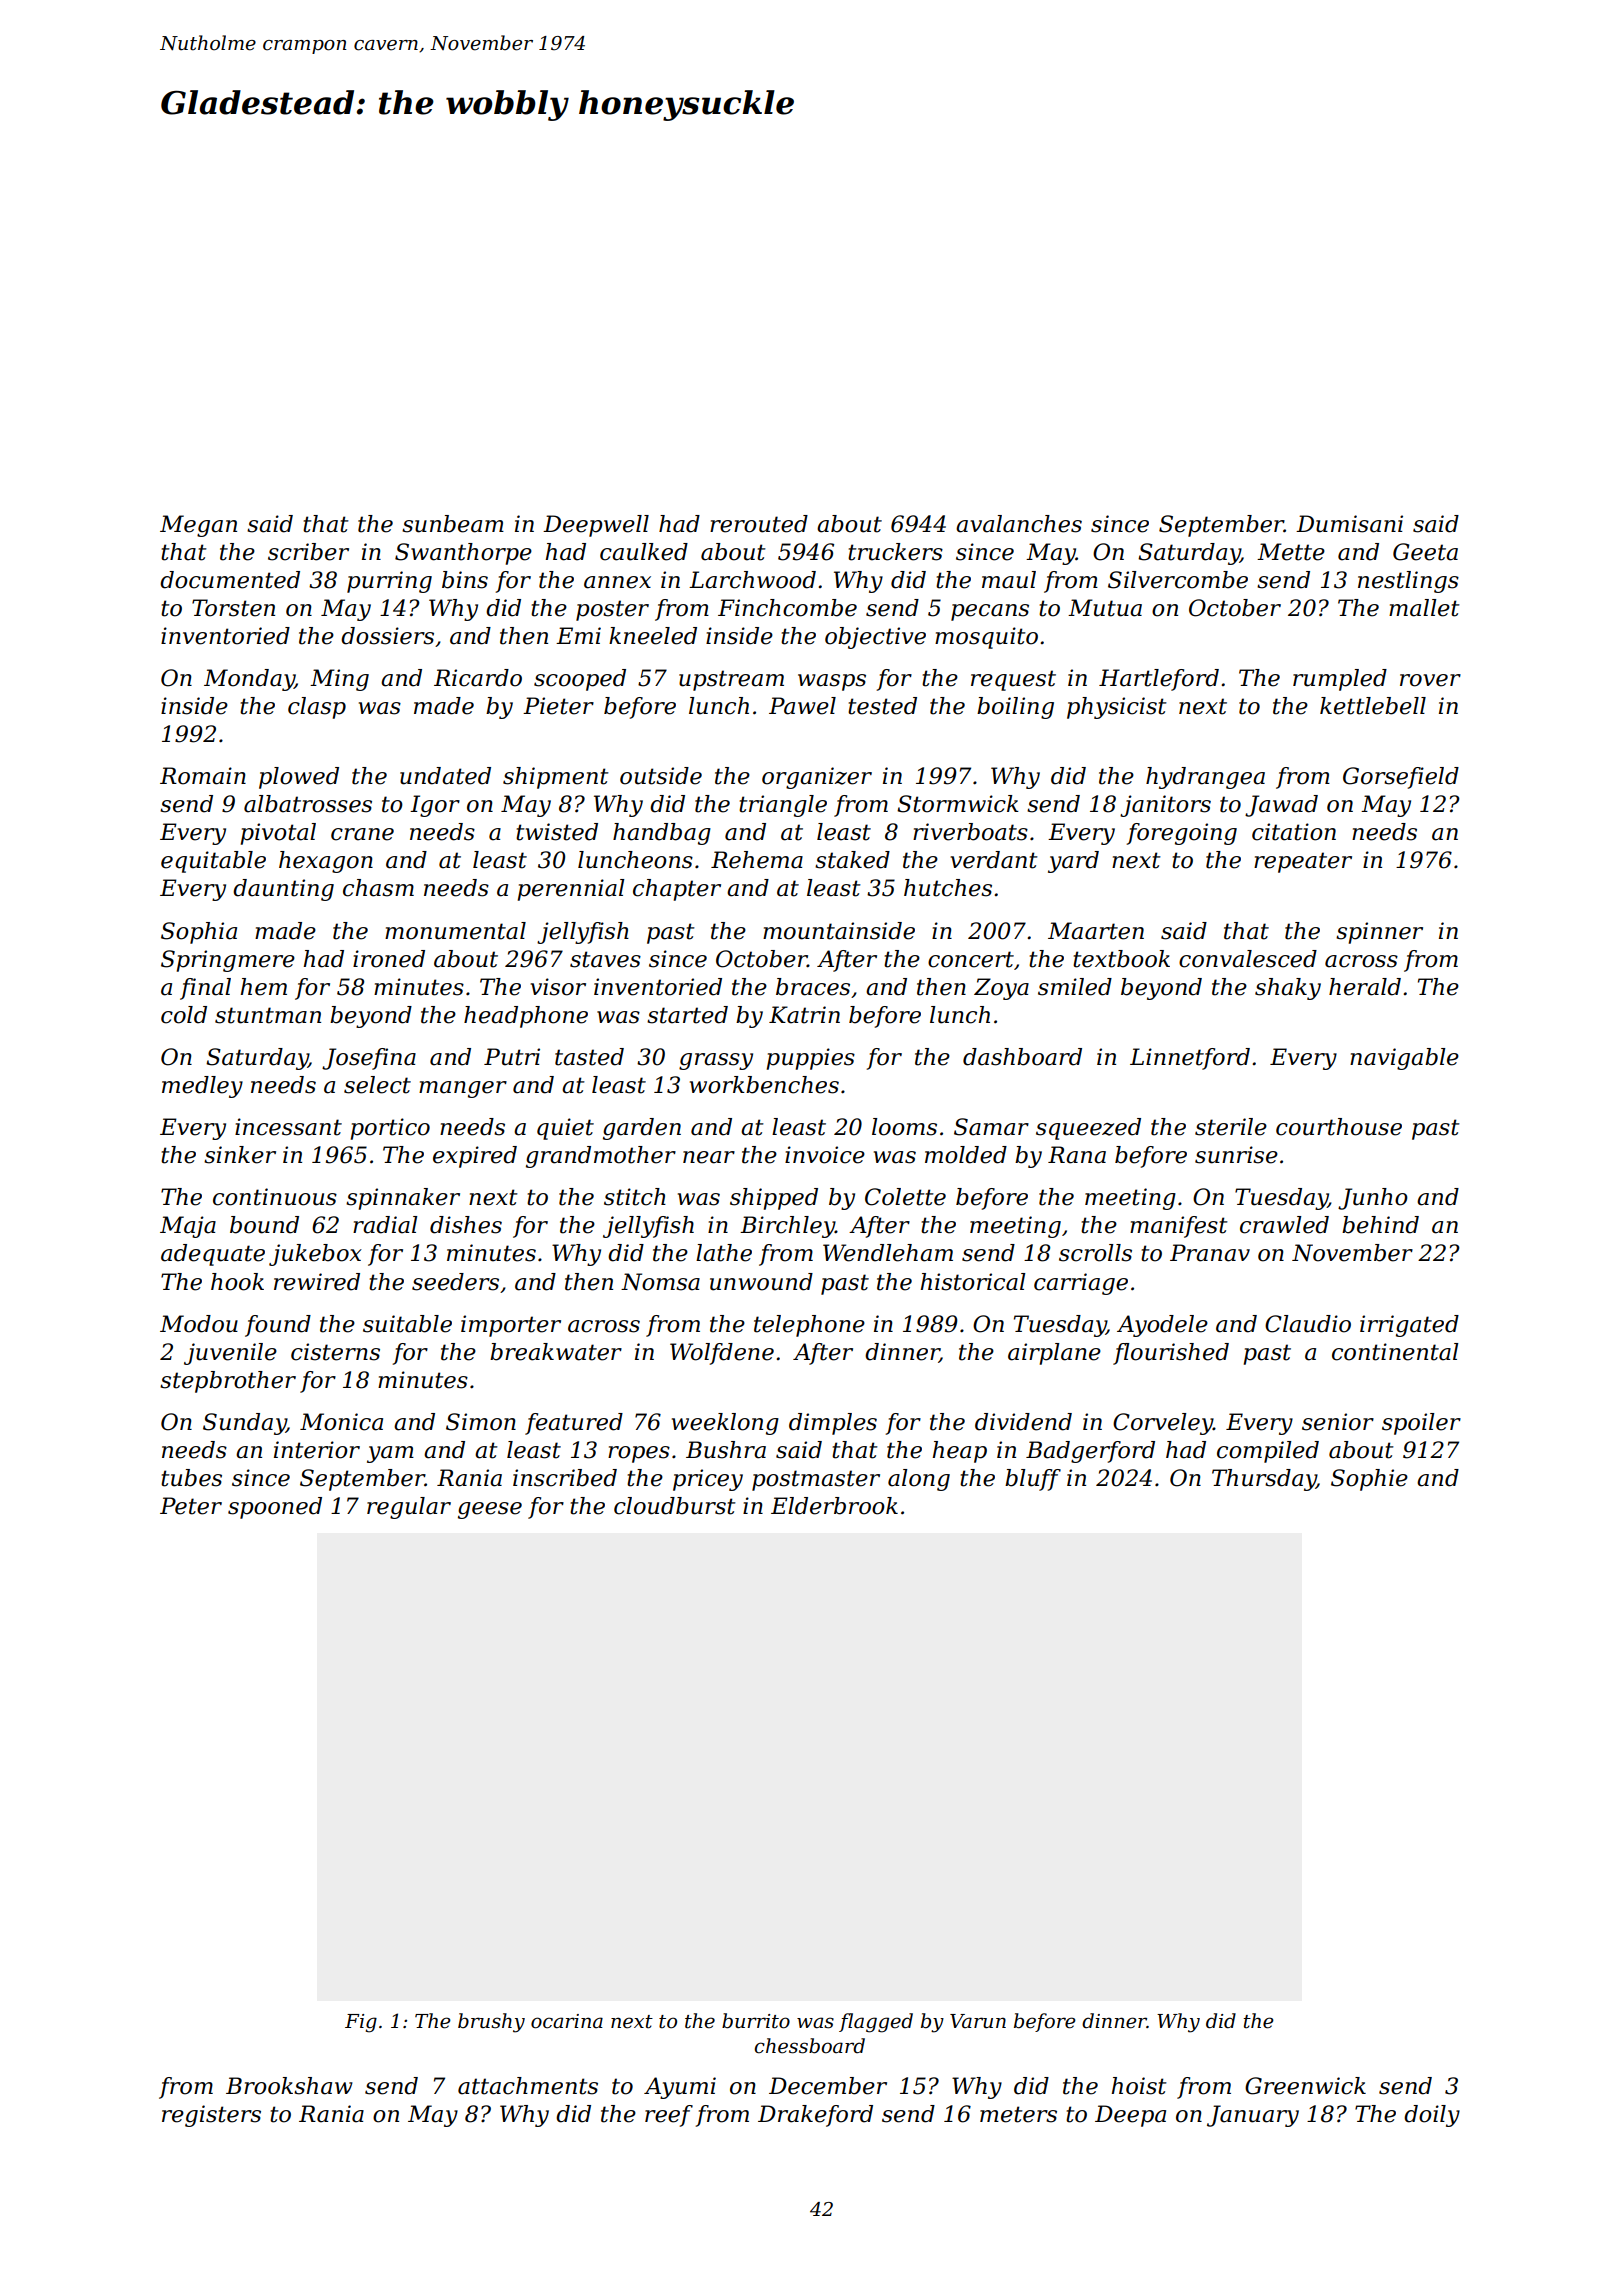 The image size is (1620, 2292). What do you see at coordinates (759, 524) in the screenshot?
I see `rerouted` at bounding box center [759, 524].
